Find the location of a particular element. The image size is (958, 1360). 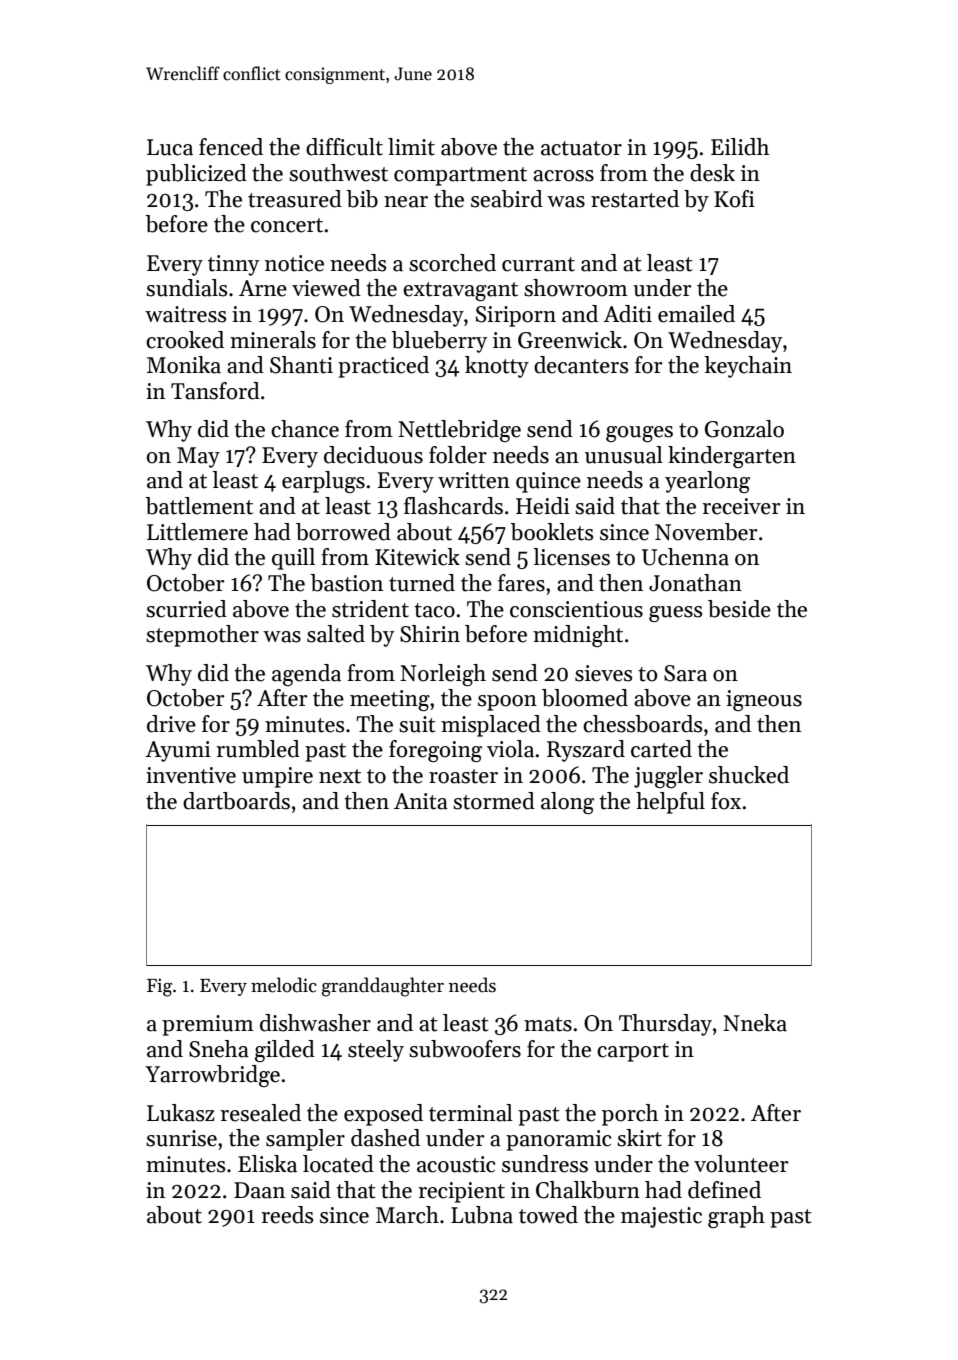

beside is located at coordinates (739, 609).
